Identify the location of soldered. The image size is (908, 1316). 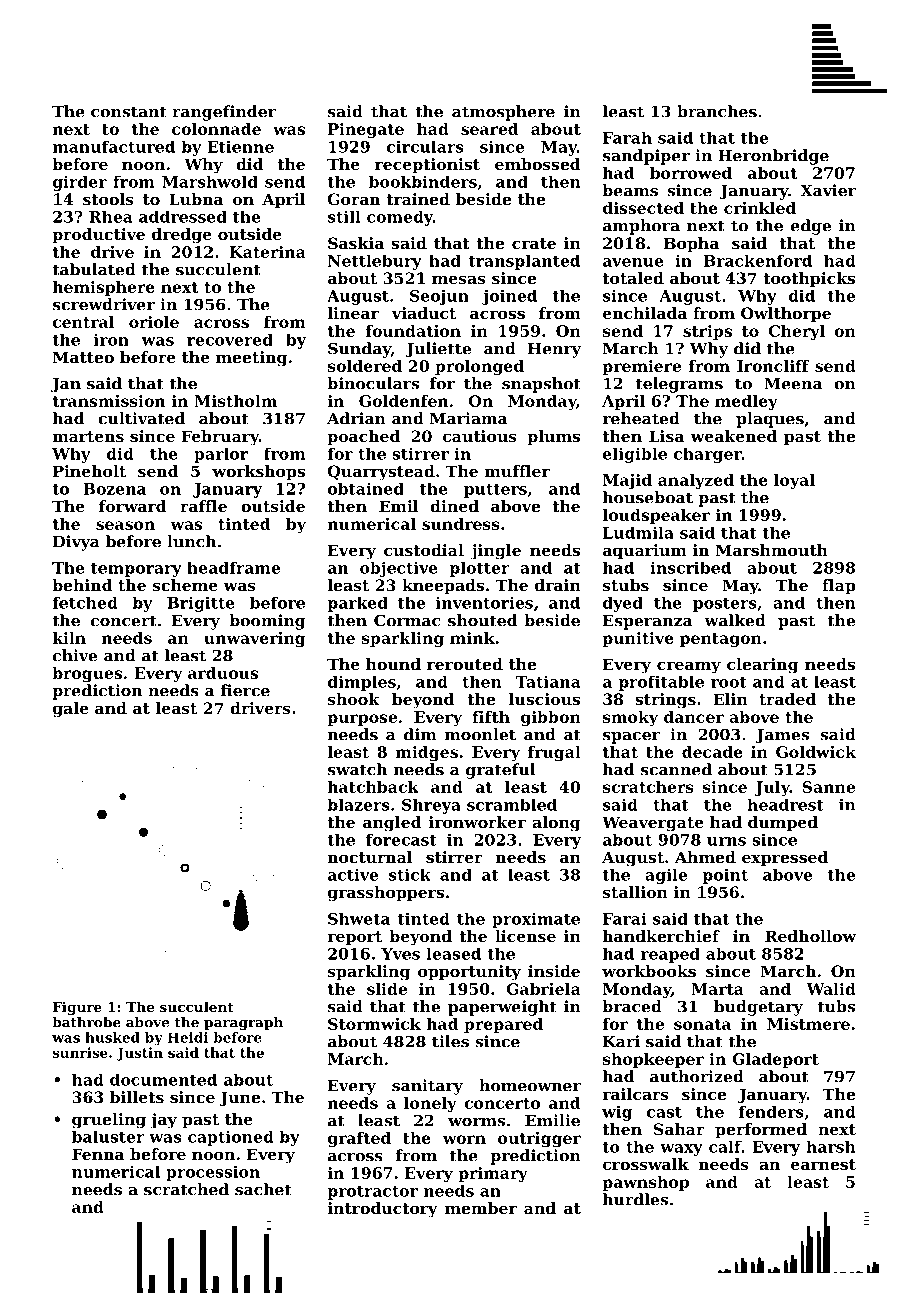
(365, 366).
